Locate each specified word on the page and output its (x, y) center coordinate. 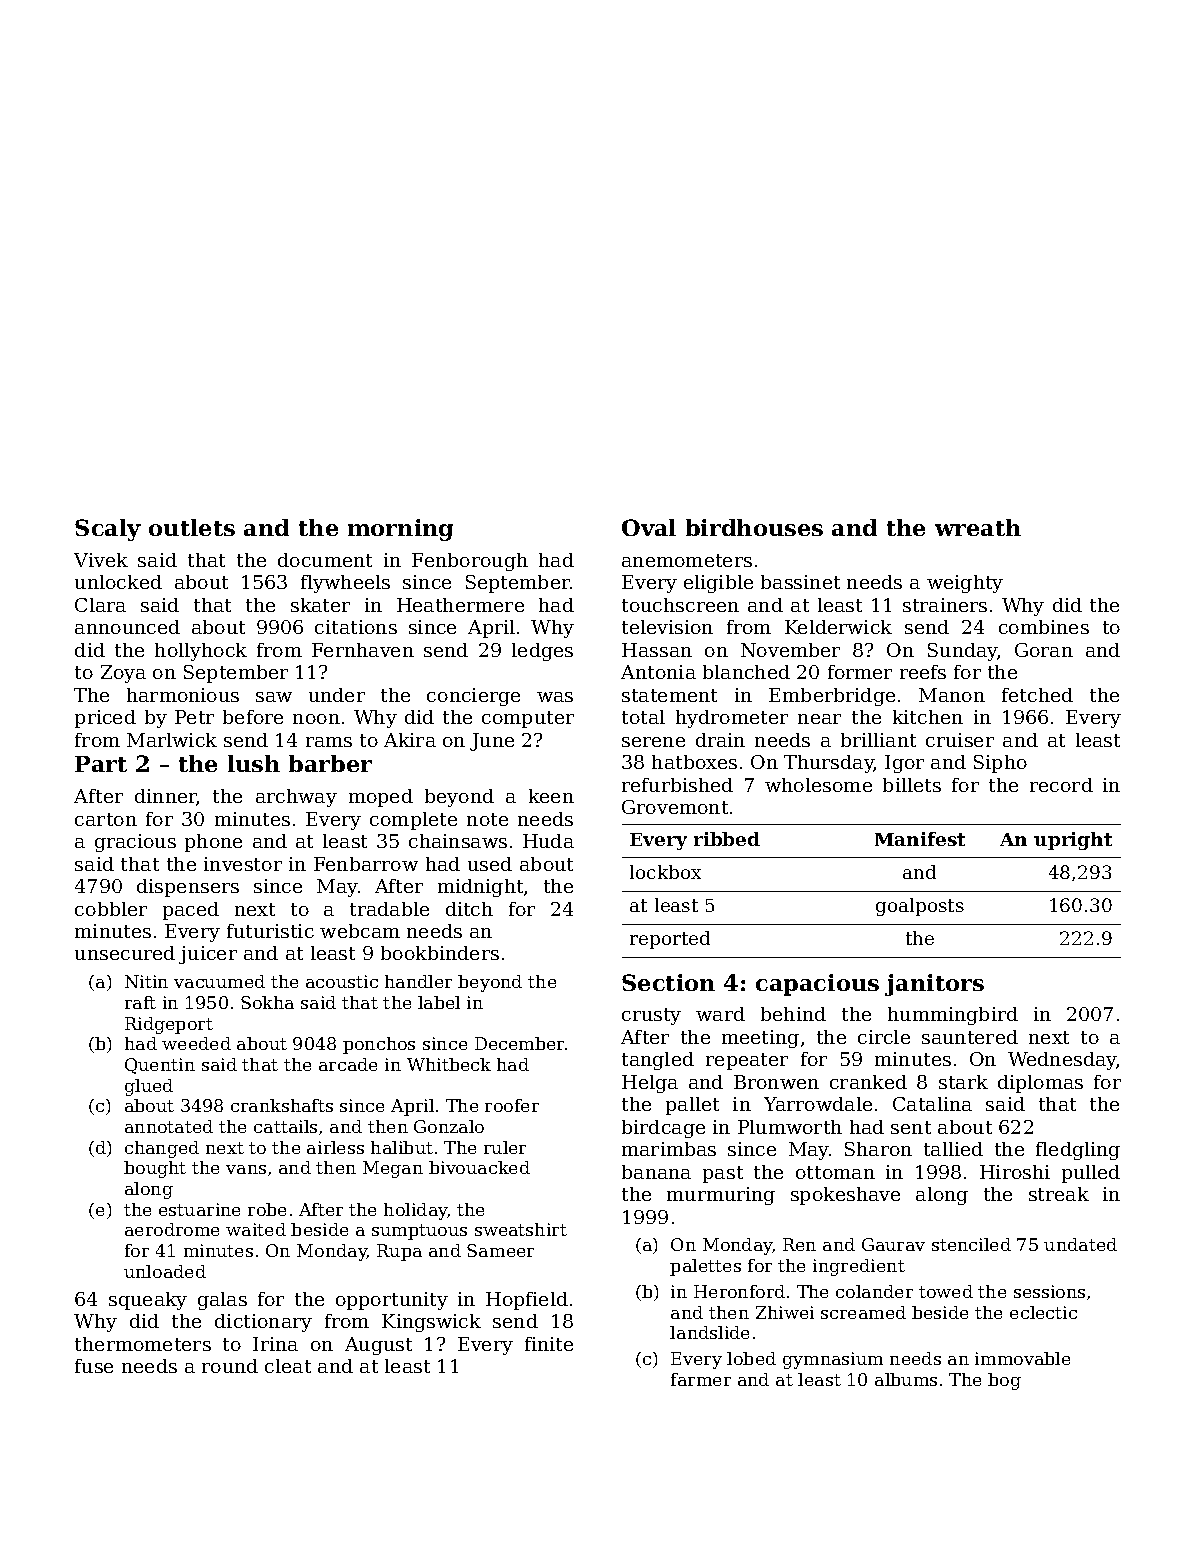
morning (400, 530)
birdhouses (754, 527)
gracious (135, 843)
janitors (934, 985)
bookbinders (440, 953)
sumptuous (419, 1232)
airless (335, 1147)
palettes (705, 1267)
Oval (649, 527)
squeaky (148, 1301)
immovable (1022, 1358)
